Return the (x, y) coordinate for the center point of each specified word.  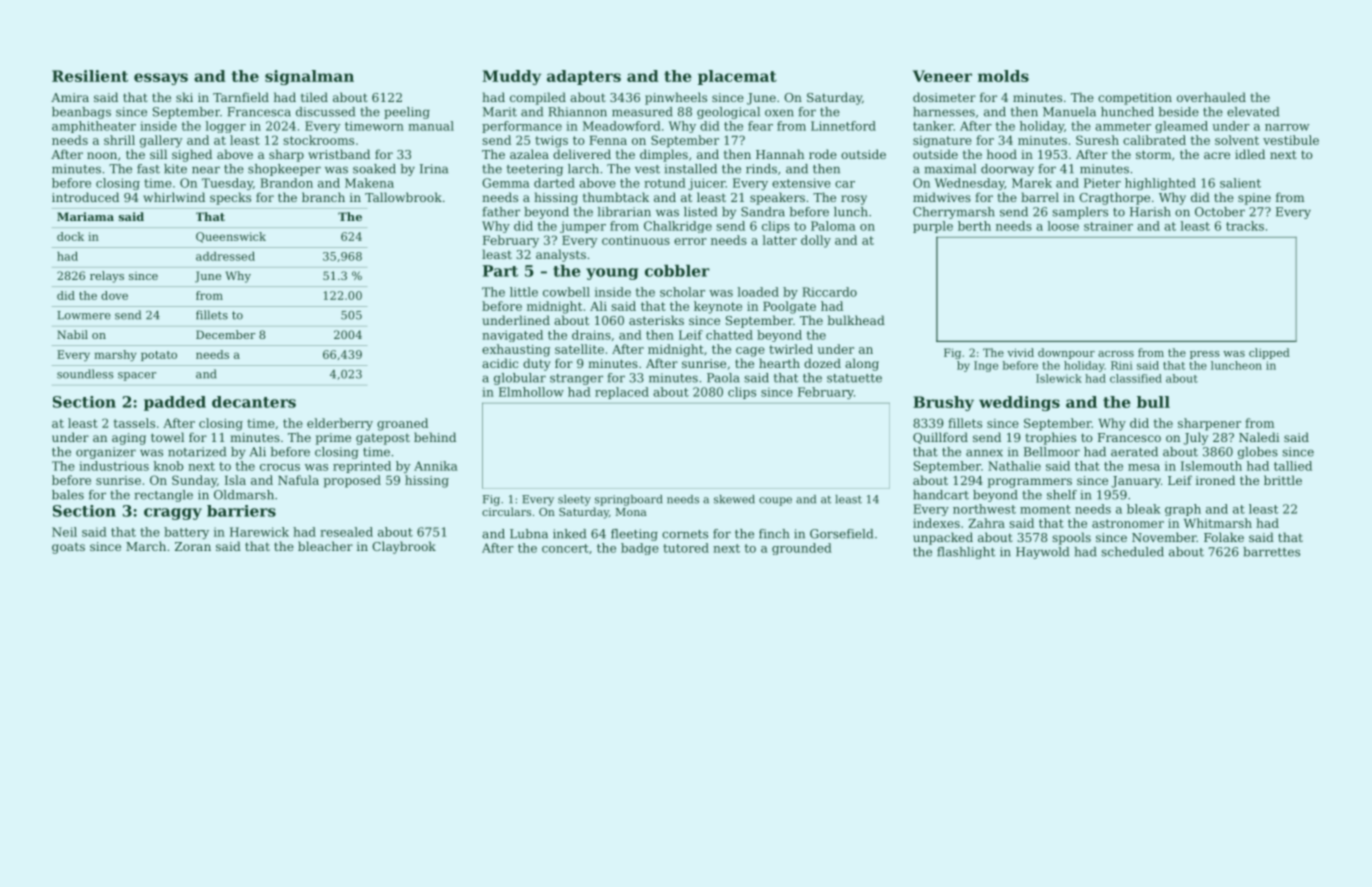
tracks (1245, 226)
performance (522, 127)
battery (186, 533)
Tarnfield (241, 97)
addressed (225, 256)
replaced (622, 393)
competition (1135, 99)
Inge (986, 366)
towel (167, 437)
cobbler (677, 271)
